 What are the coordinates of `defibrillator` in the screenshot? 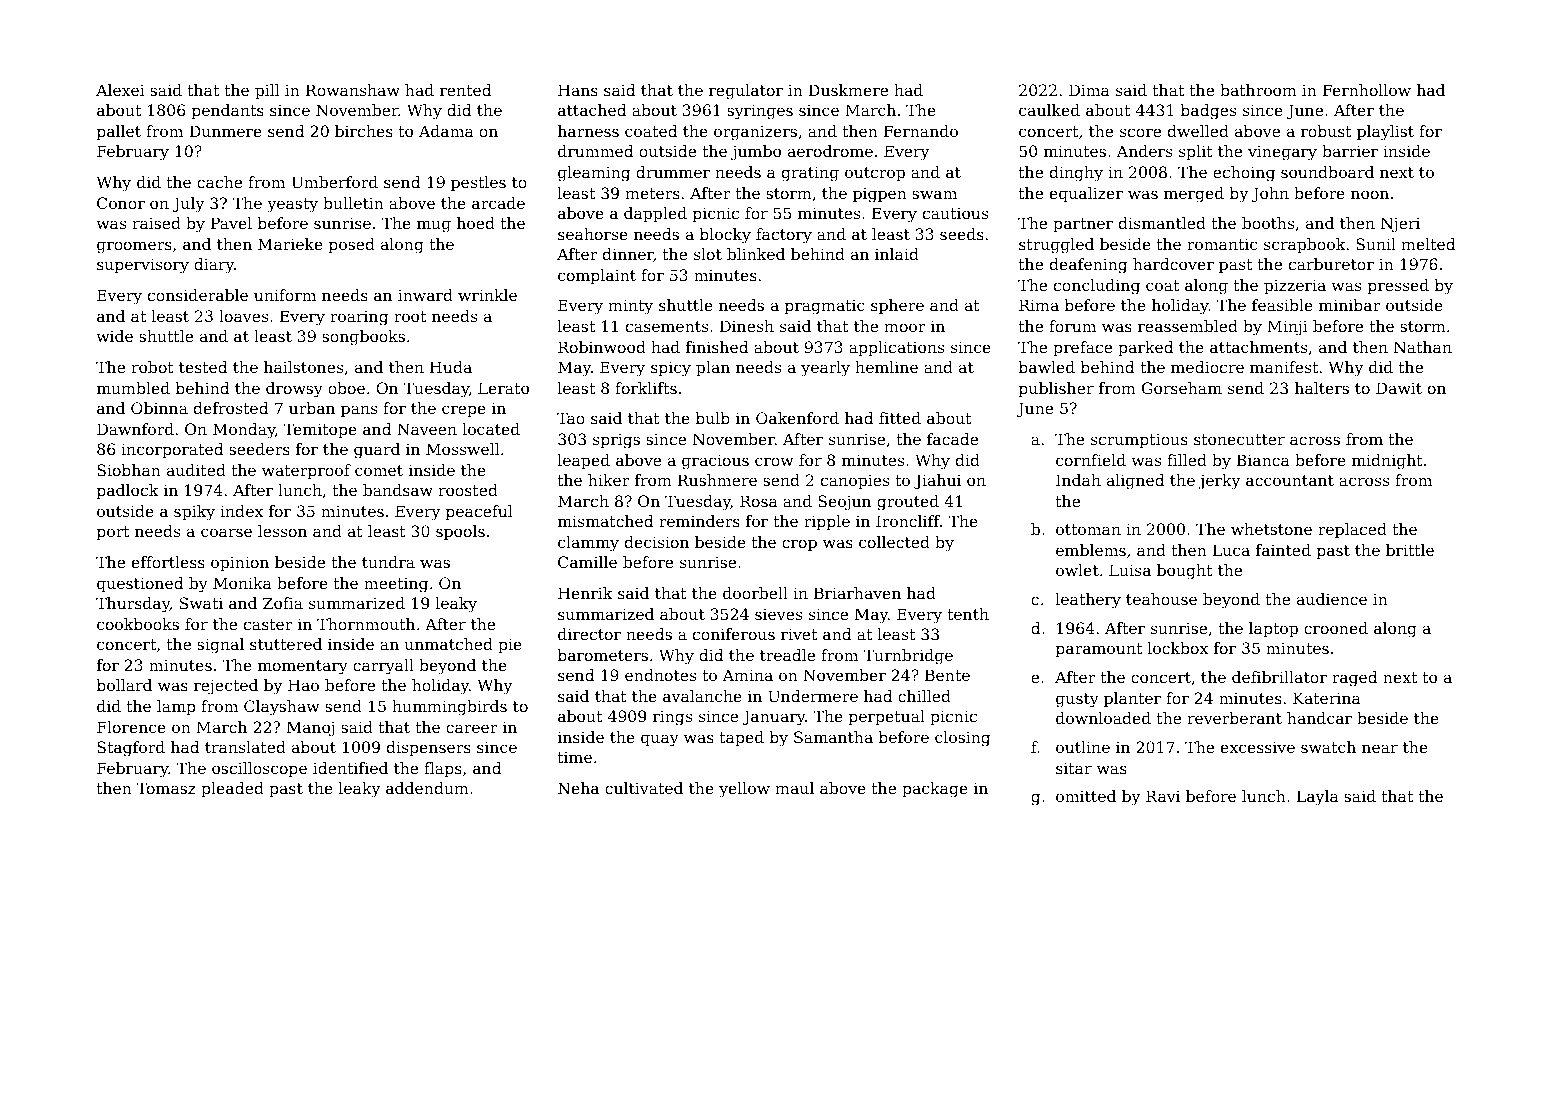 It's located at (1279, 677).
